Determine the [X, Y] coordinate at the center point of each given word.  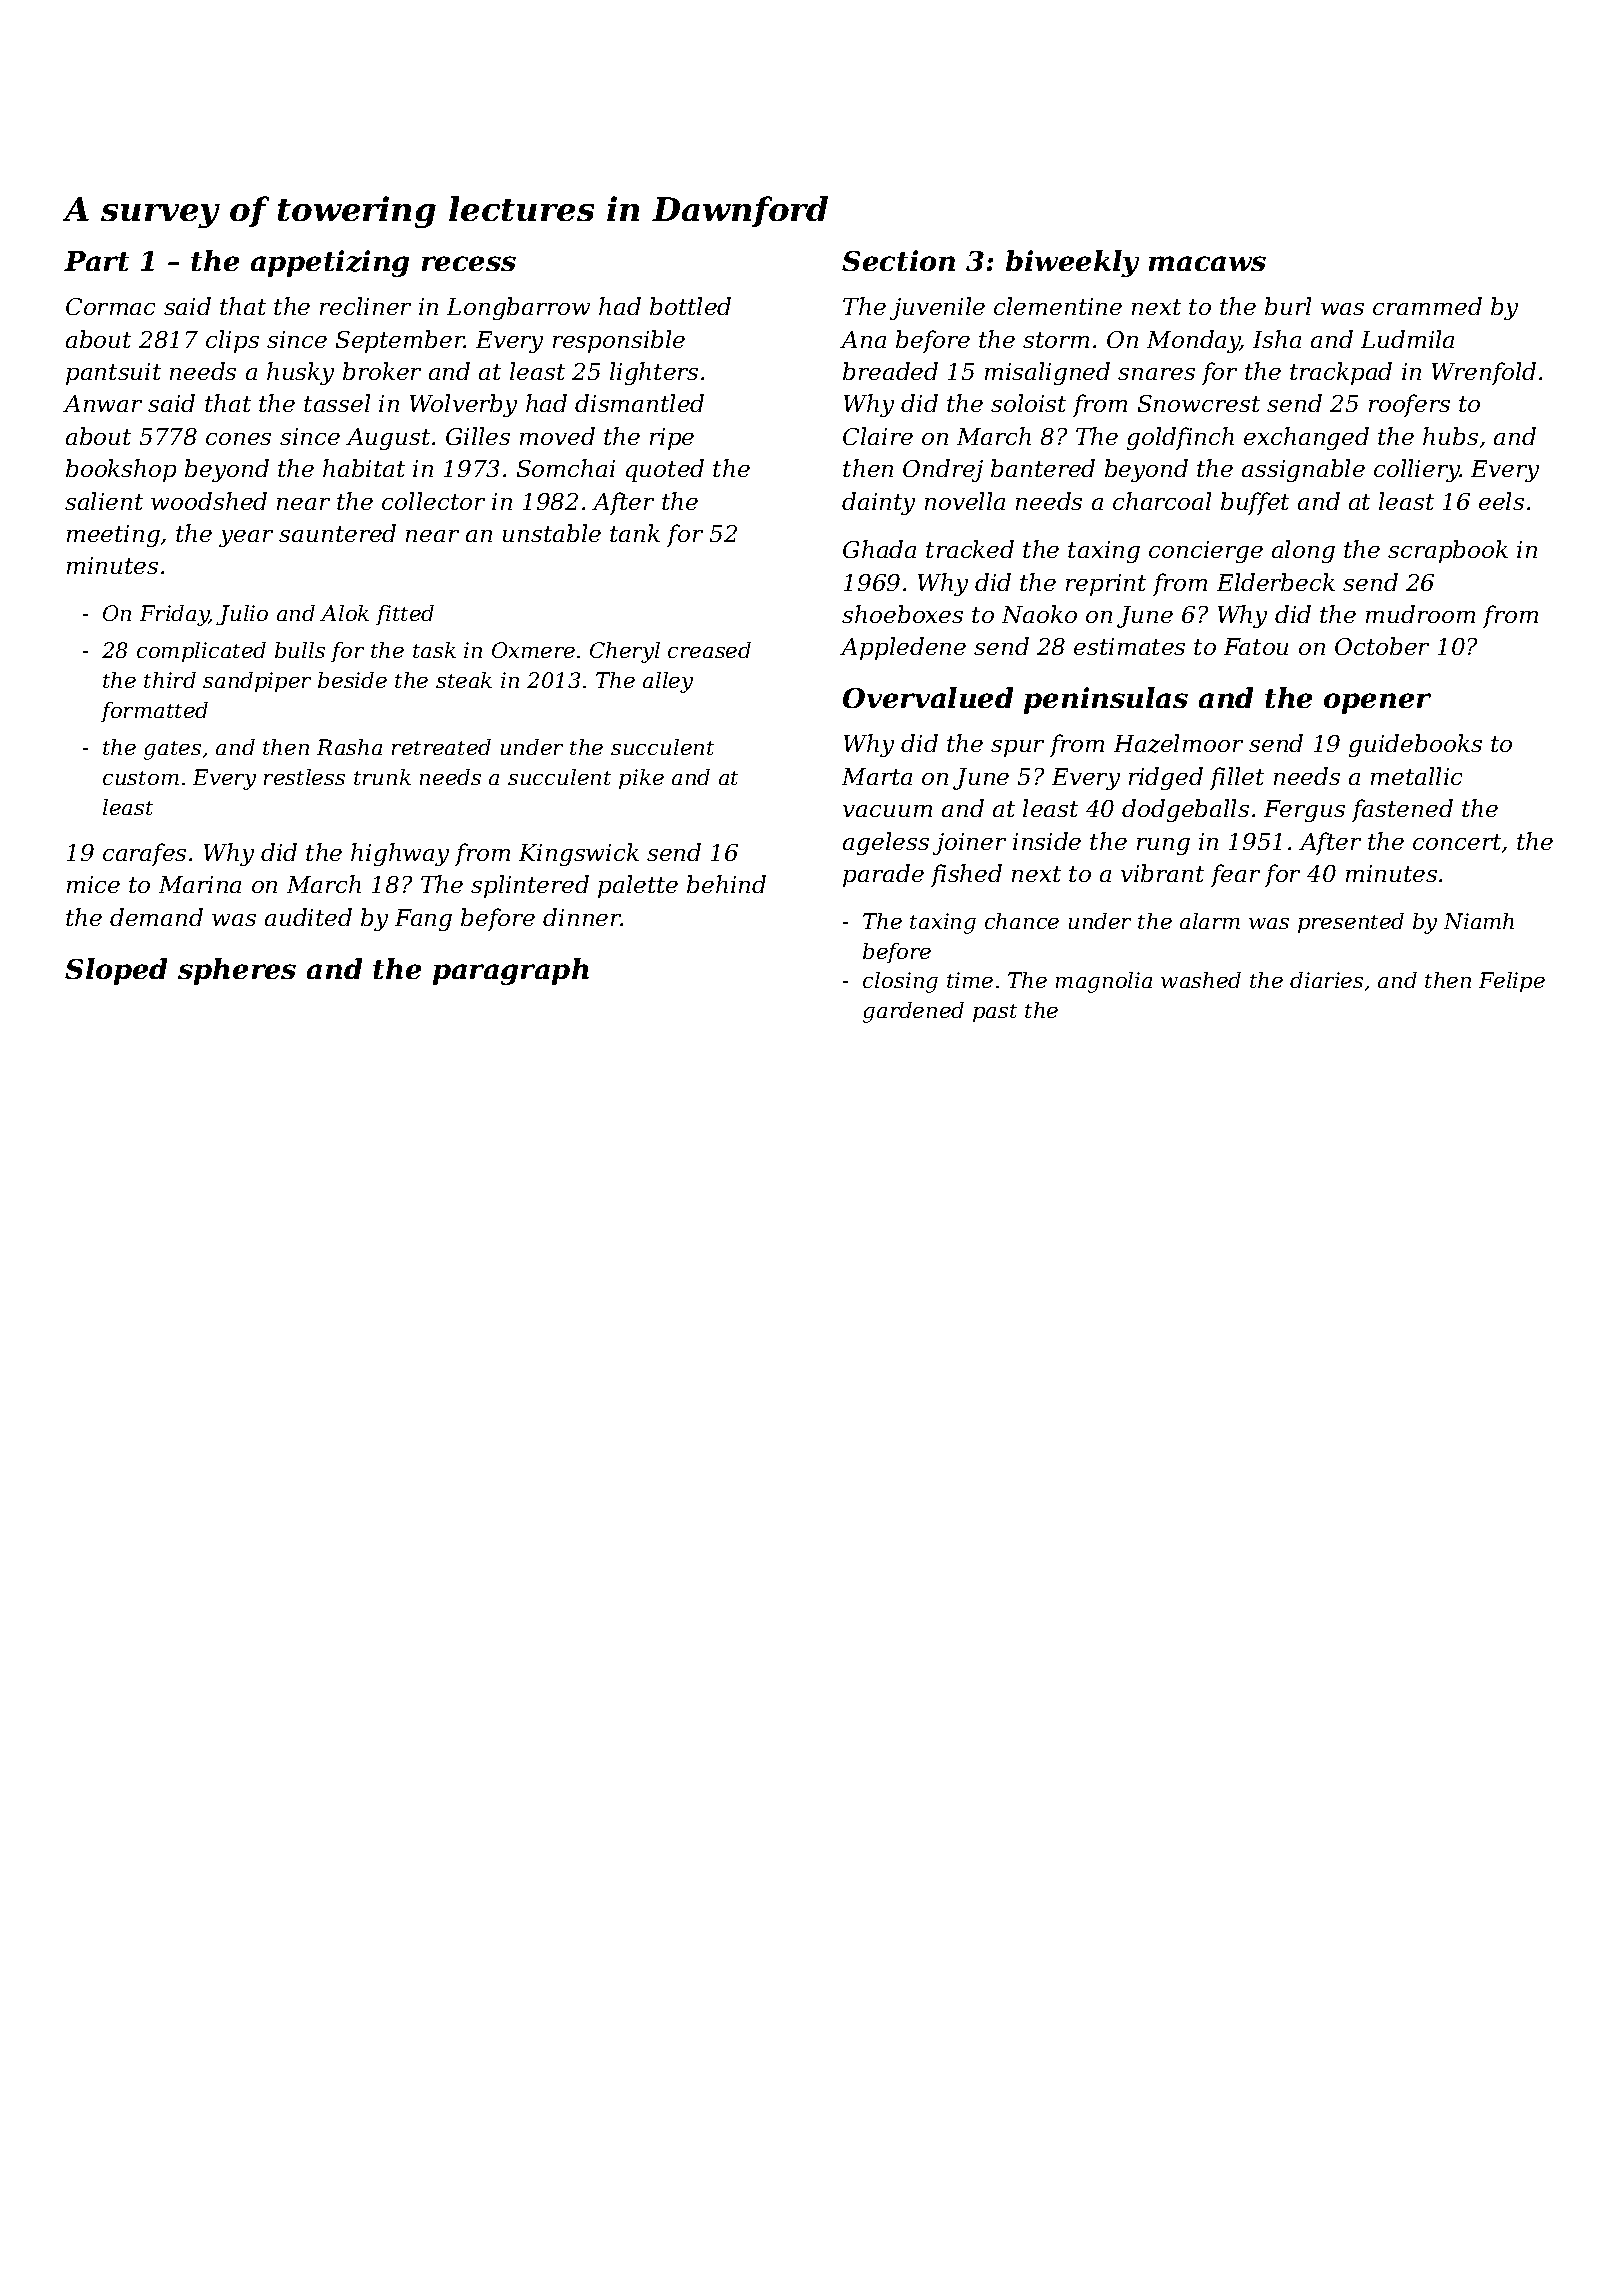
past [995, 1013]
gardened [913, 1012]
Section [898, 260]
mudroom [1420, 614]
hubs [1450, 436]
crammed [1427, 306]
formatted [154, 712]
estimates [1129, 646]
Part [96, 261]
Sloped [116, 971]
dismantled [639, 403]
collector [433, 501]
